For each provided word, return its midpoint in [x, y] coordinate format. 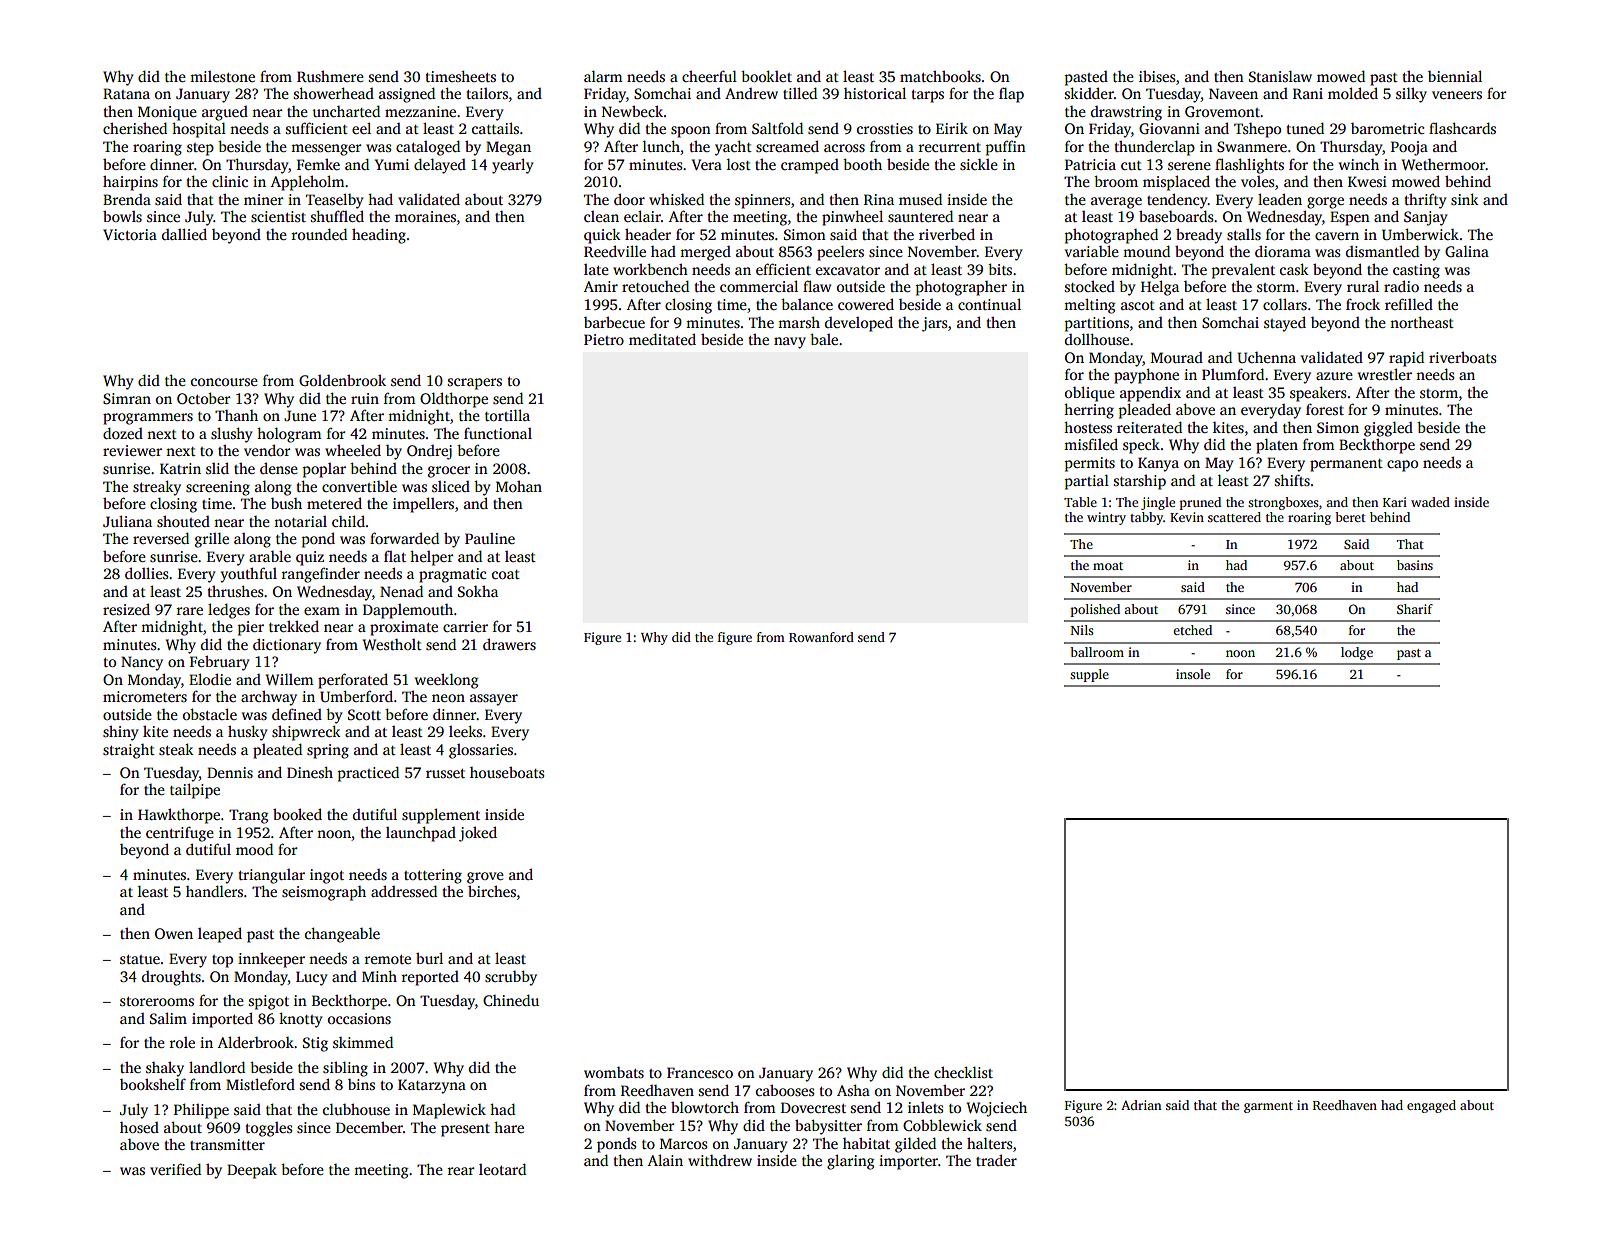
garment [1268, 1107]
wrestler [1385, 374]
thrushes [236, 591]
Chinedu [511, 1000]
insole [1193, 674]
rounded [319, 234]
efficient [783, 269]
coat [506, 574]
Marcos [684, 1143]
